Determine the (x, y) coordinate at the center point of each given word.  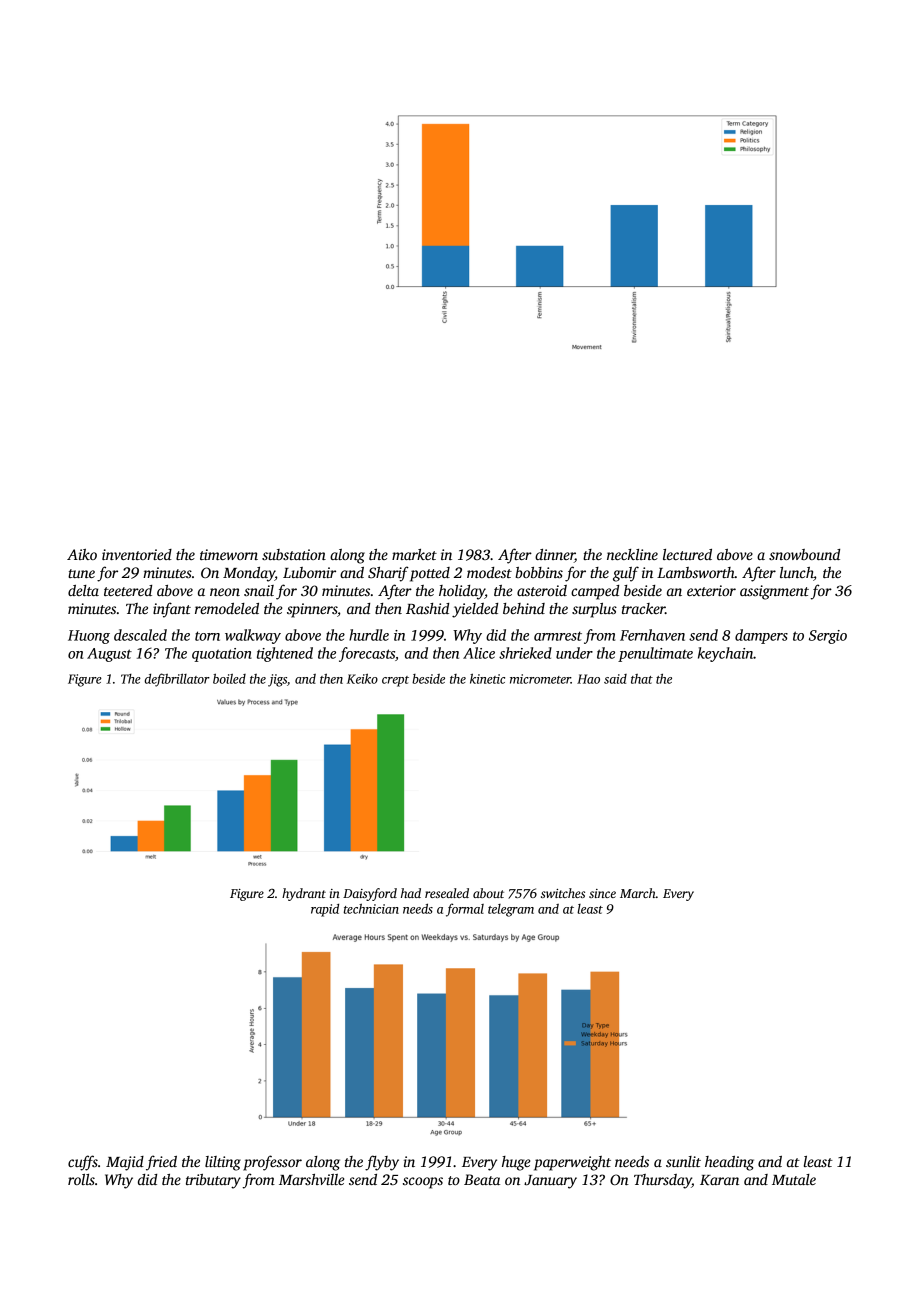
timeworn (229, 554)
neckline (632, 554)
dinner (555, 556)
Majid (125, 1163)
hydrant (304, 894)
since (602, 893)
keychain (726, 654)
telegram (511, 910)
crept (395, 681)
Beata (482, 1179)
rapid (325, 910)
